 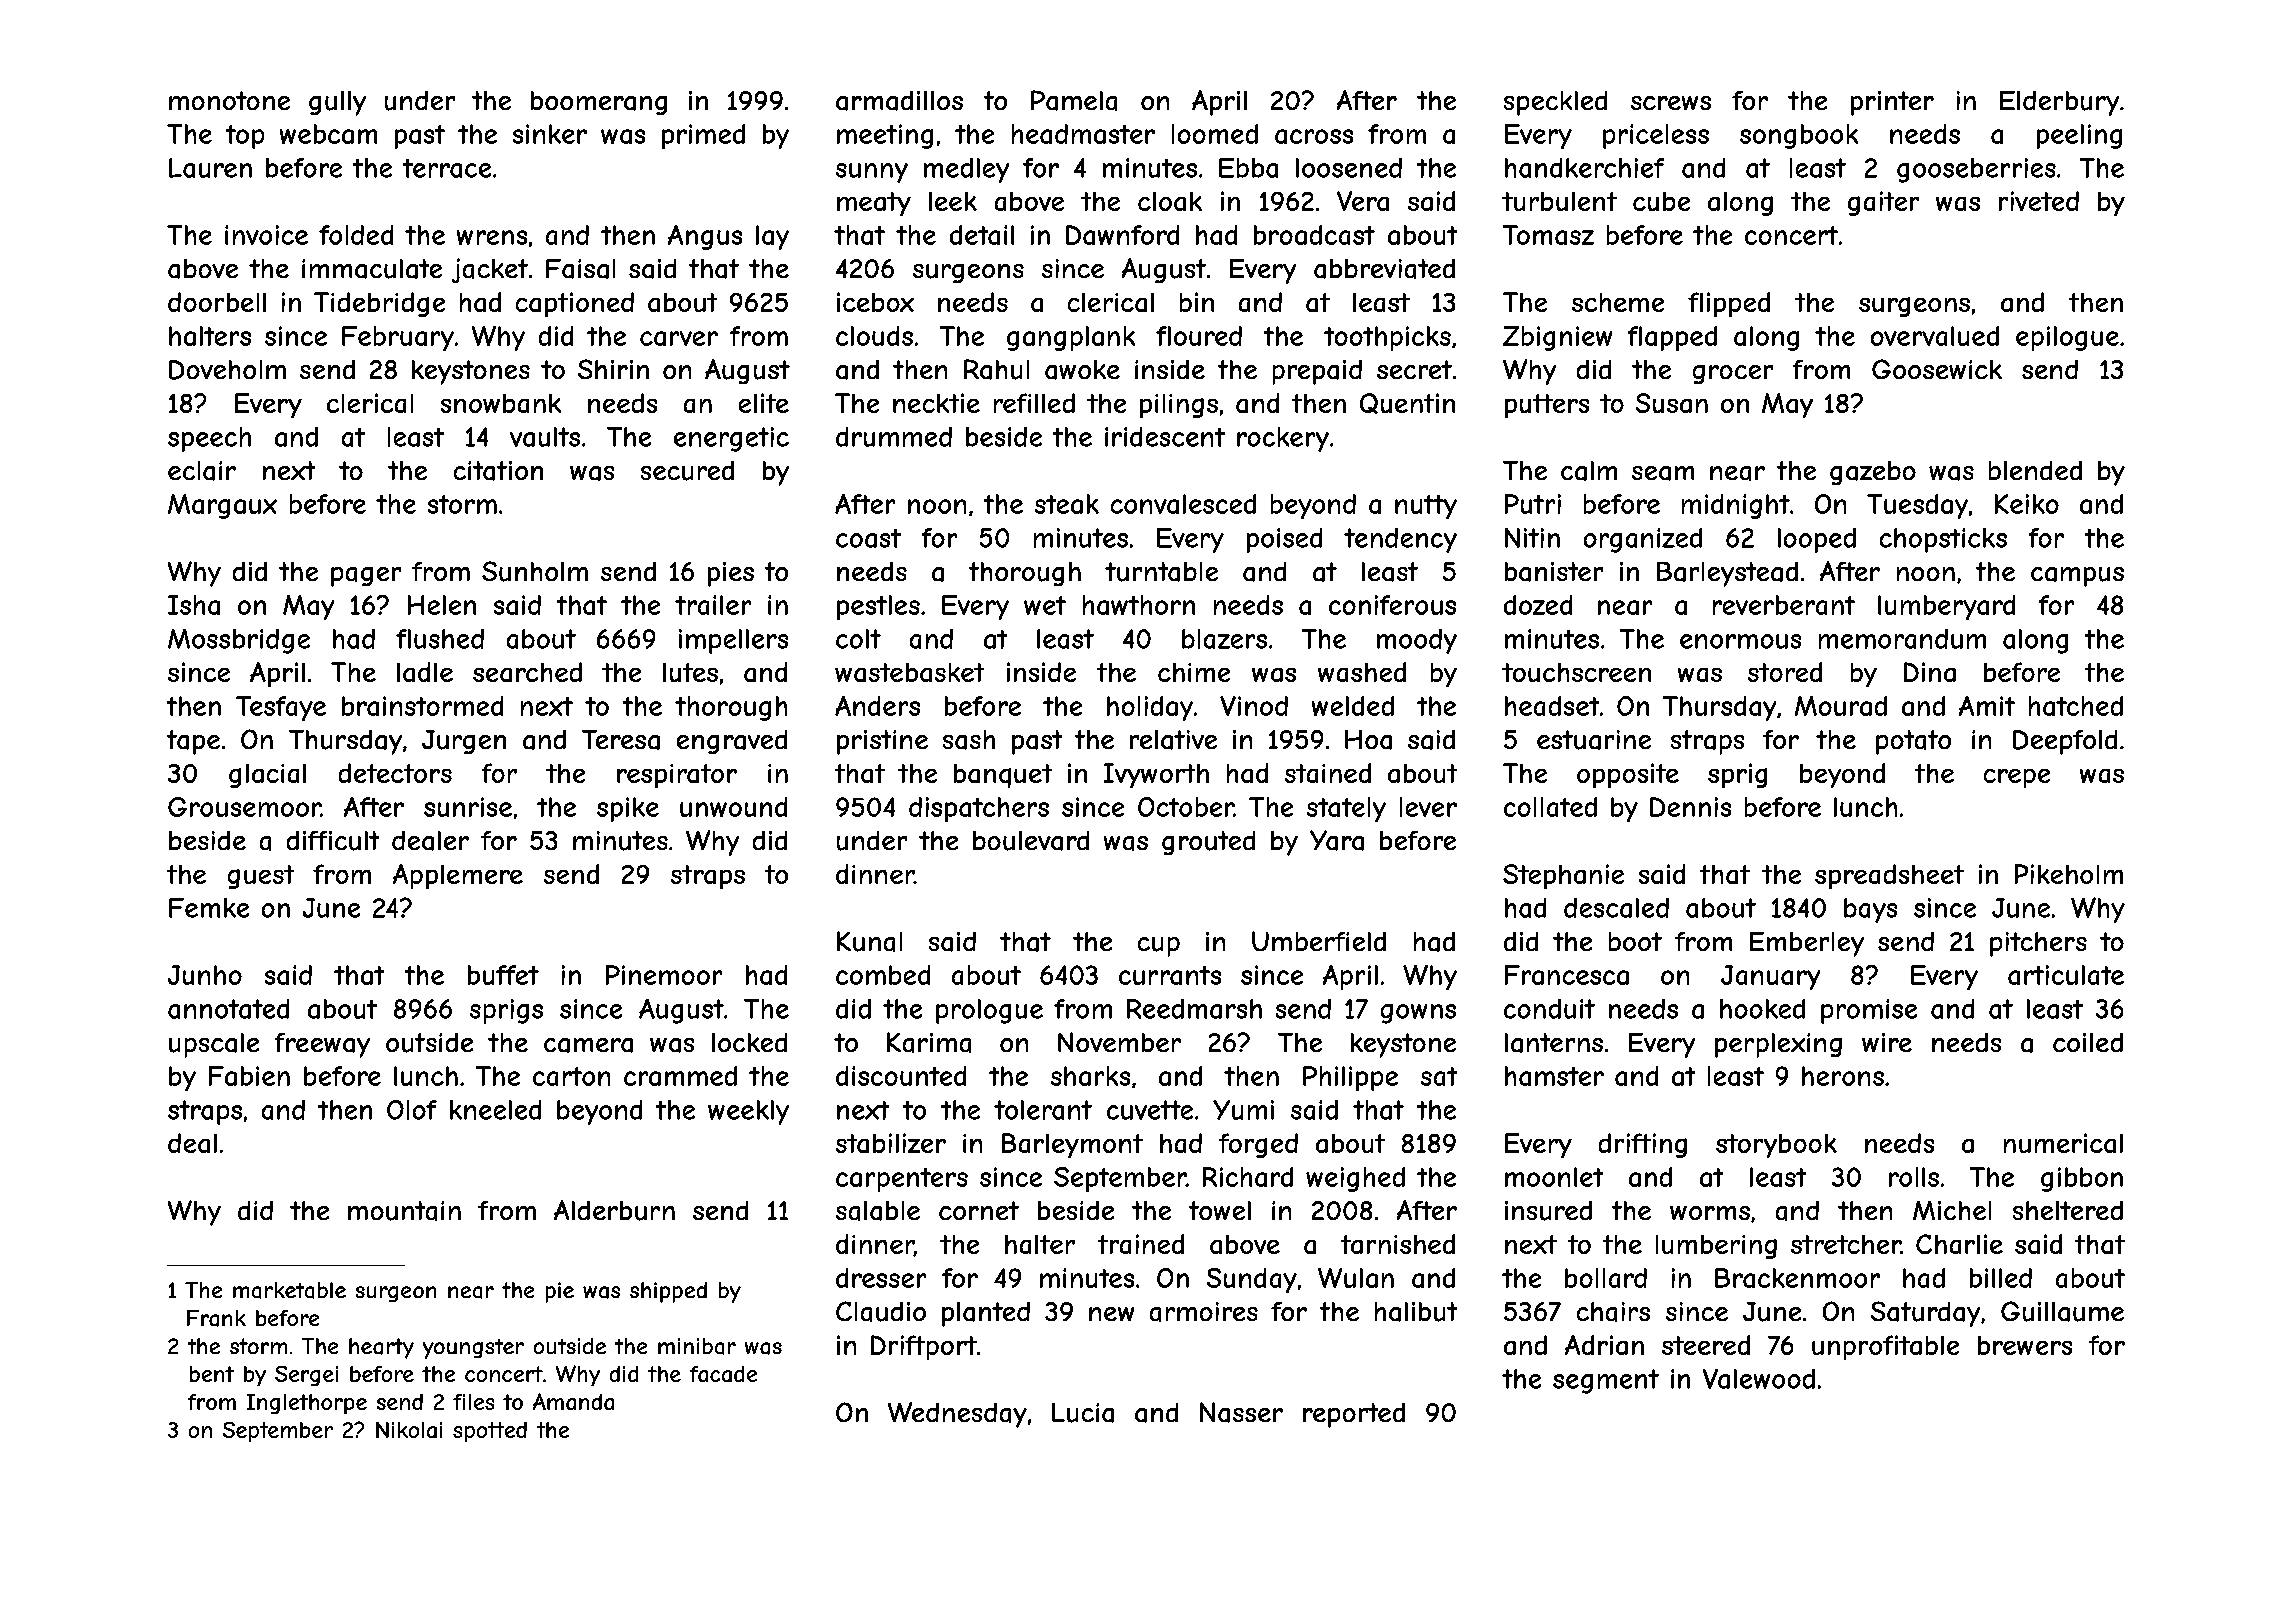 I want to click on trained, so click(x=1141, y=1244).
